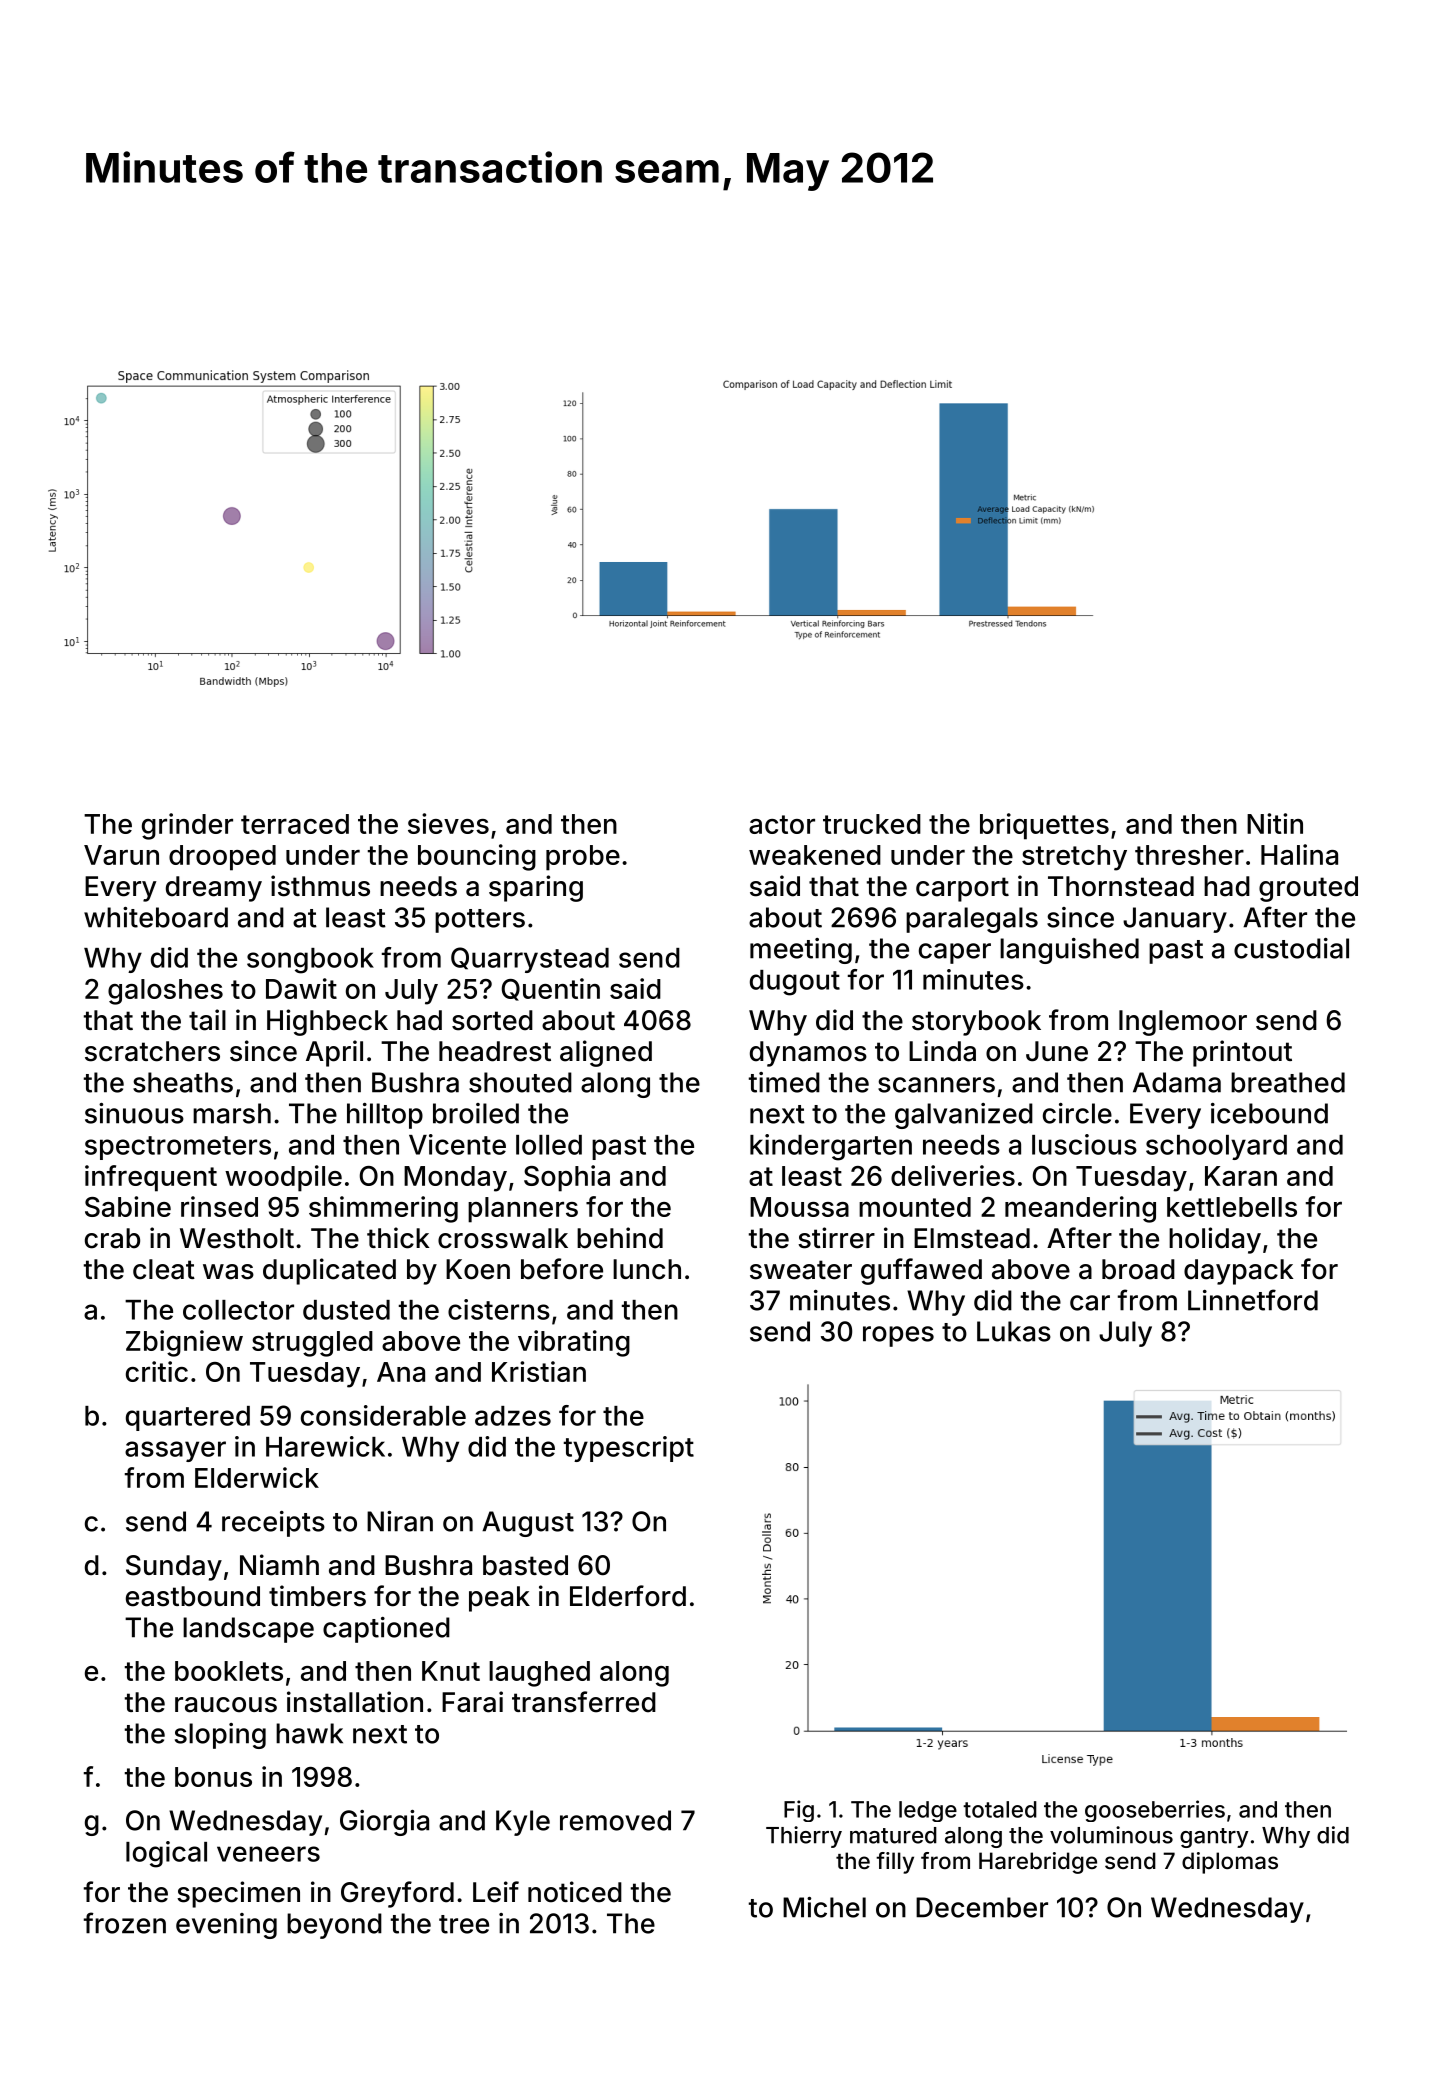 This image has height=2100, width=1450. I want to click on crab, so click(112, 1238).
